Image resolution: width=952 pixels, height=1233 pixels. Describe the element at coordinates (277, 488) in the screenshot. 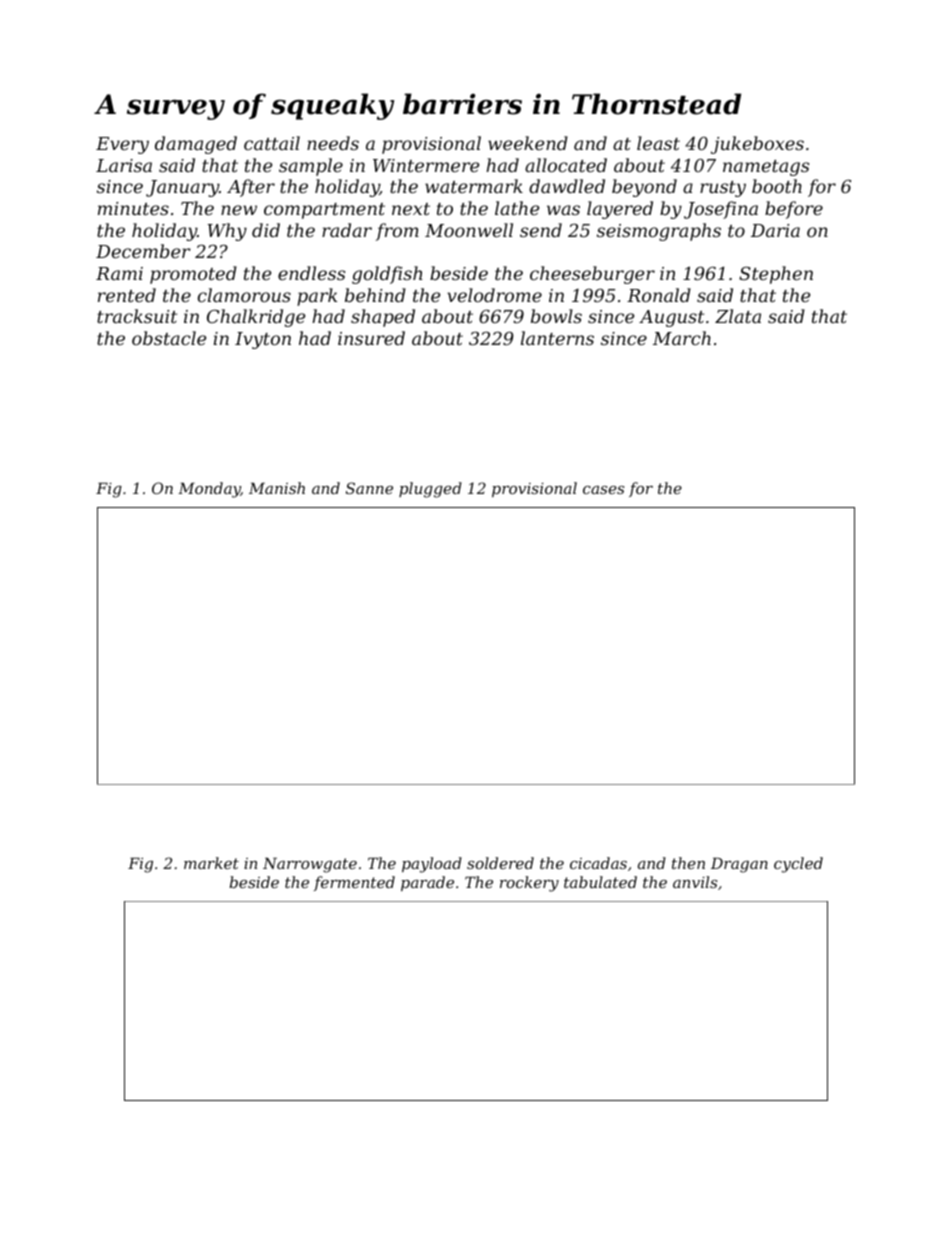

I see `Manish` at that location.
